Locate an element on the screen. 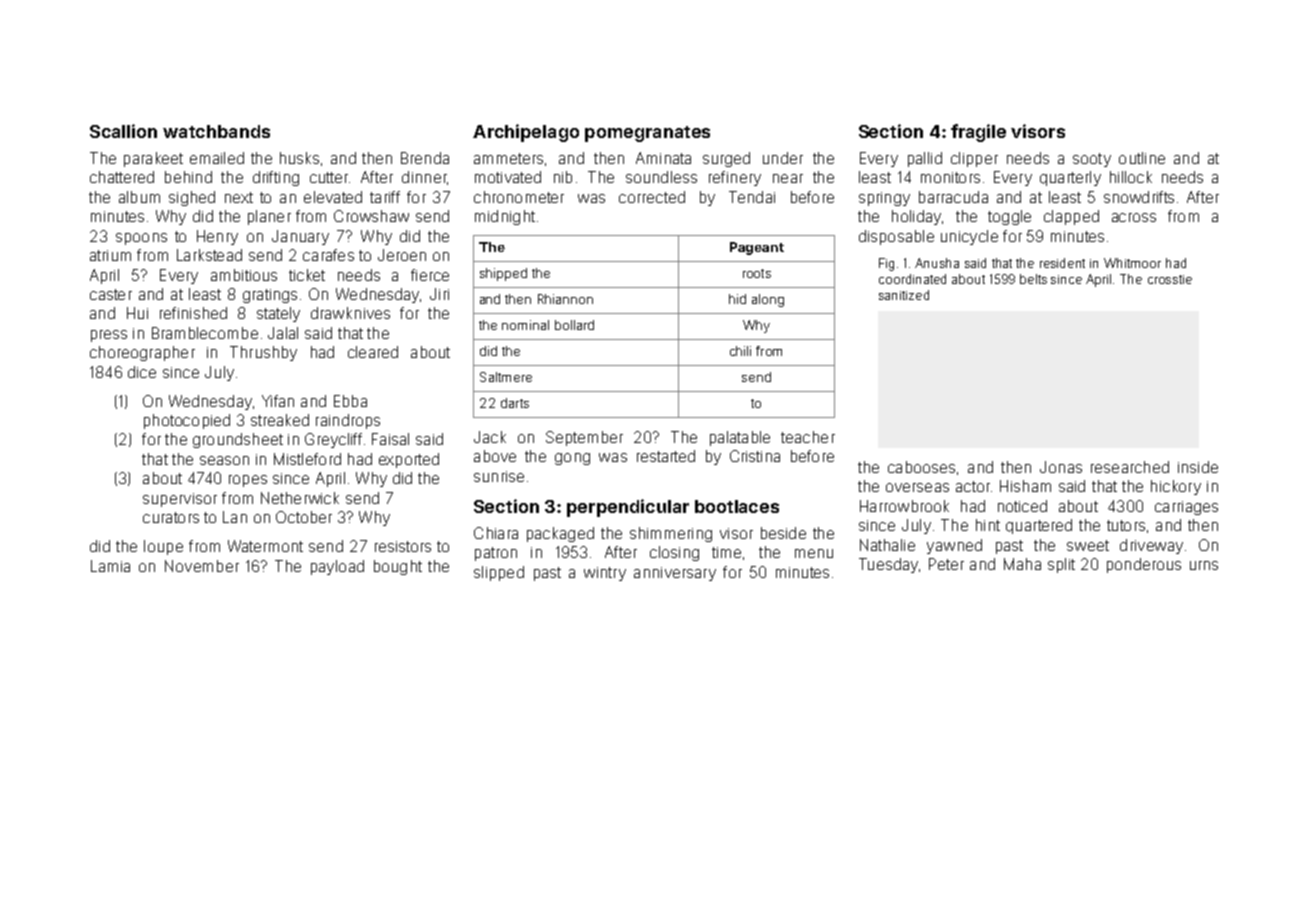 This screenshot has height=924, width=1308. curators is located at coordinates (171, 517).
